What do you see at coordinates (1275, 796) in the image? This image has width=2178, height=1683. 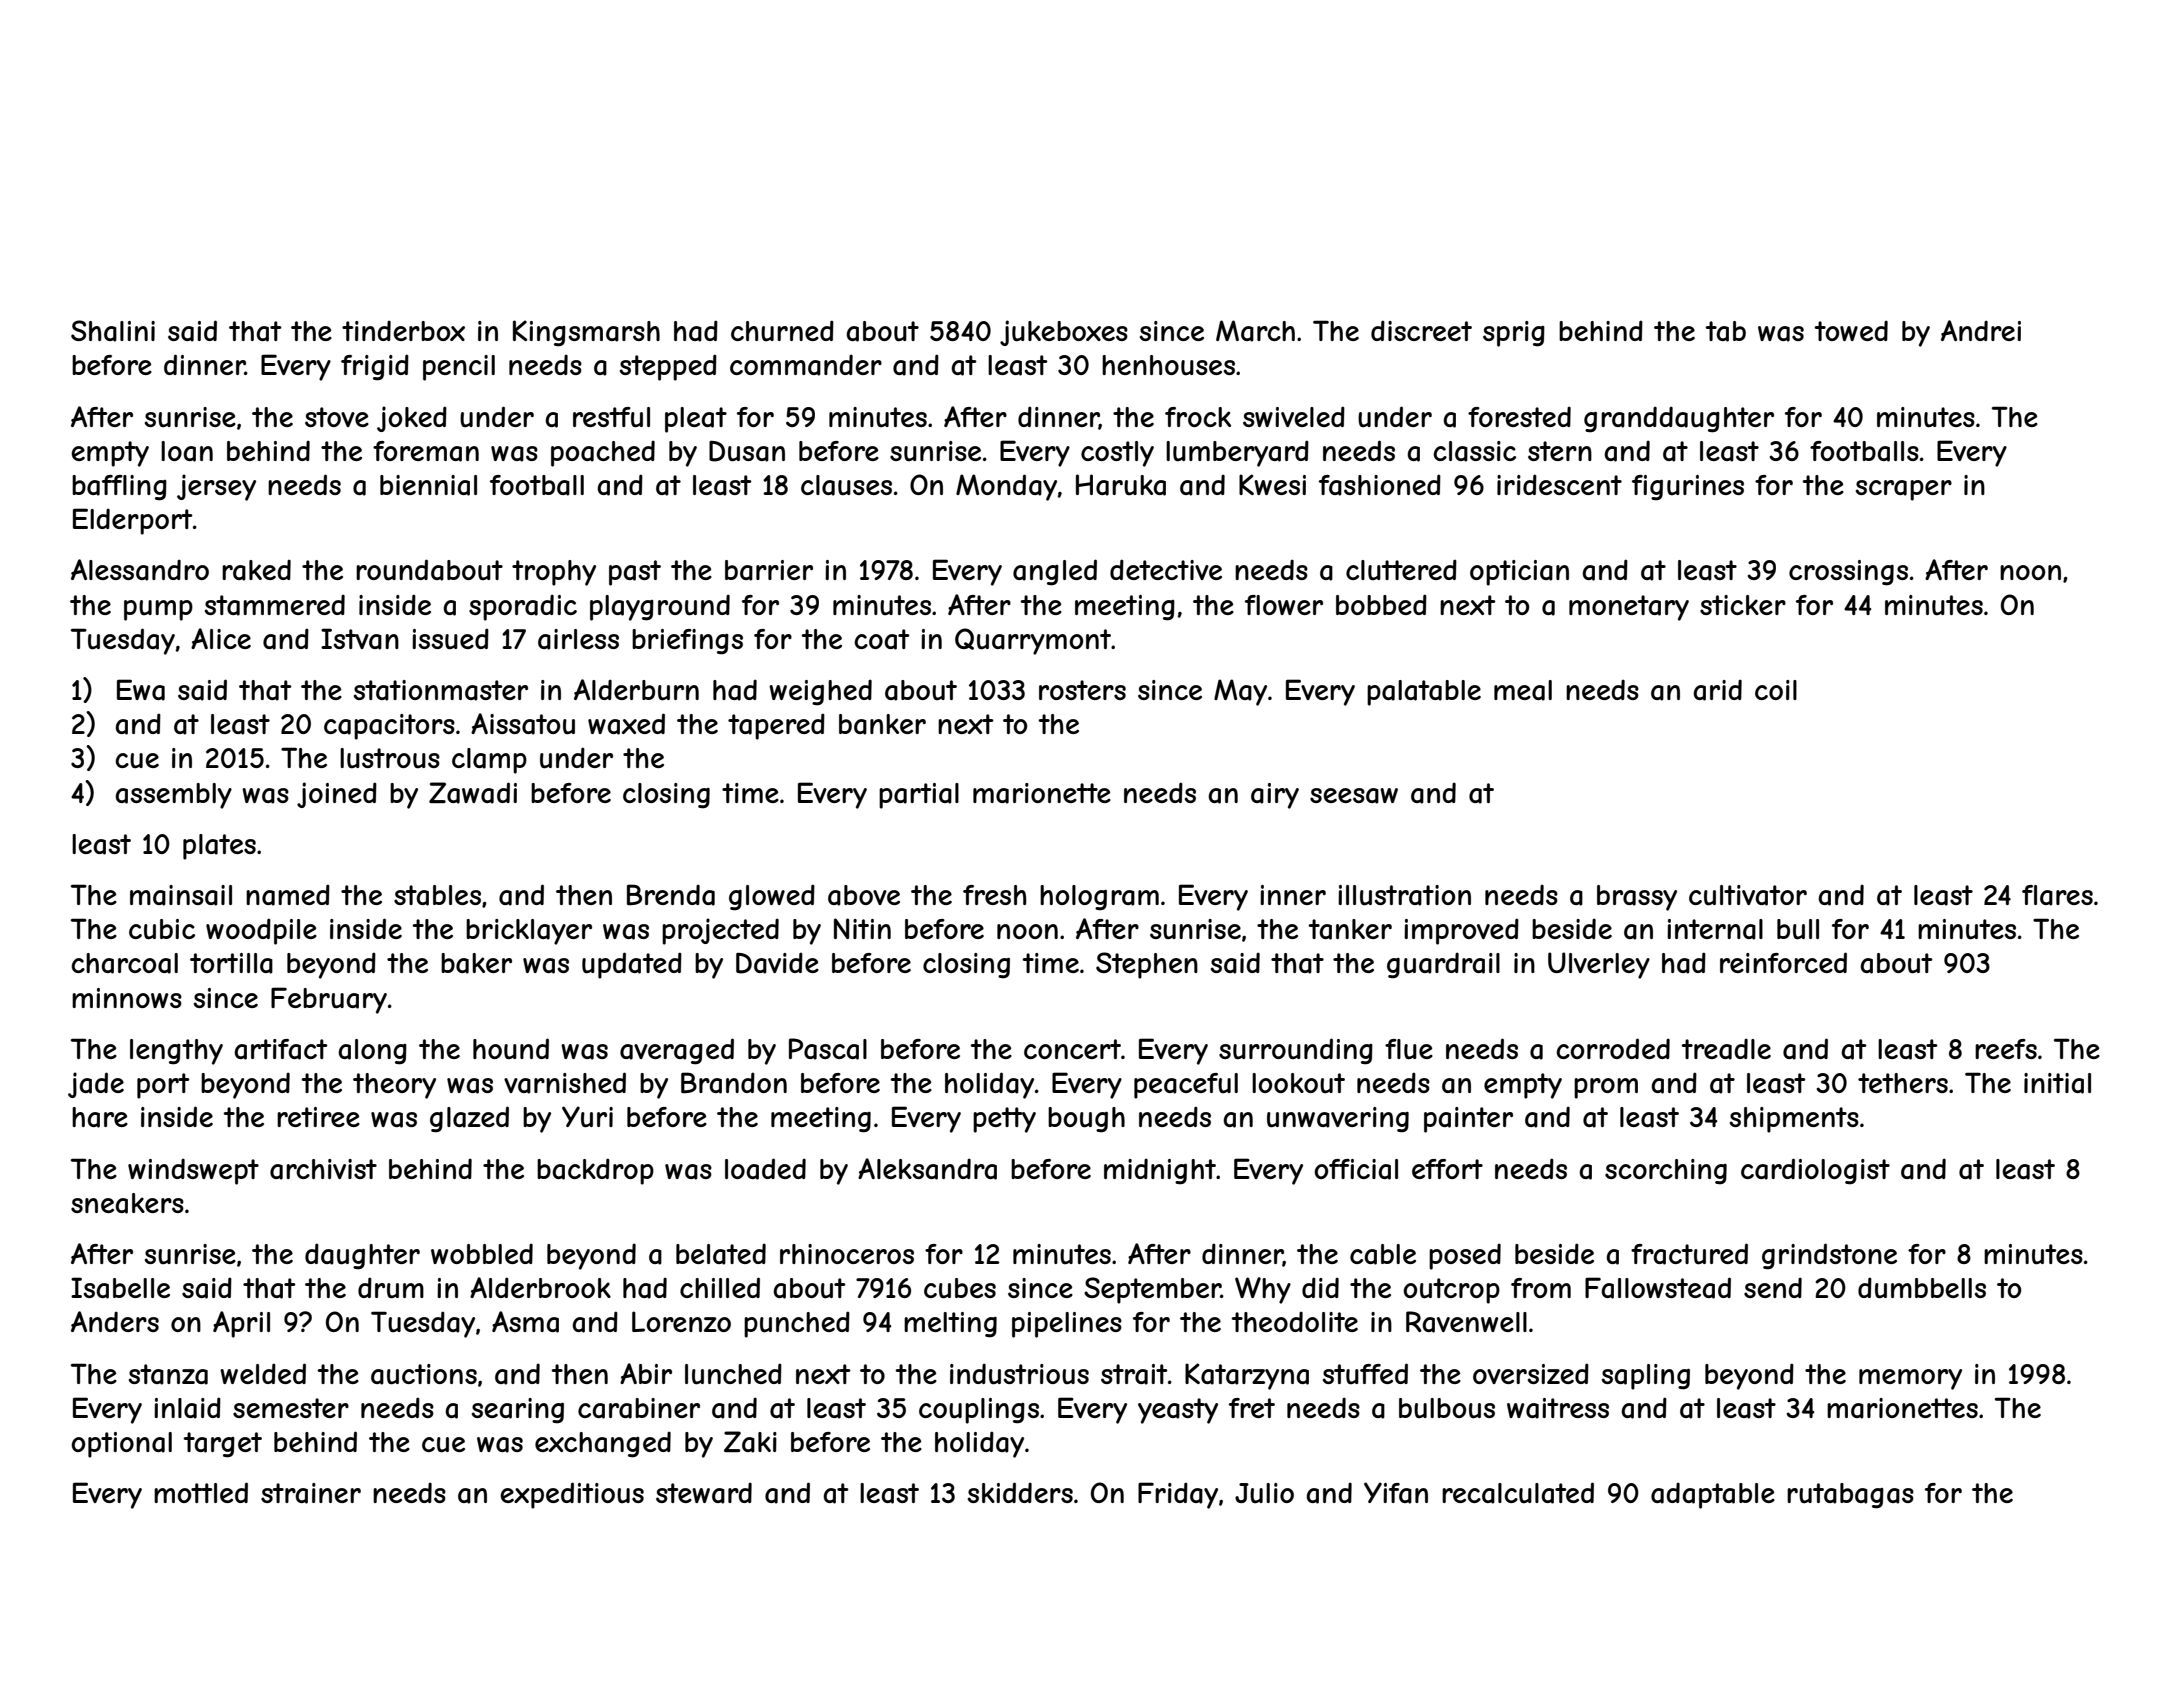 I see `airy` at bounding box center [1275, 796].
